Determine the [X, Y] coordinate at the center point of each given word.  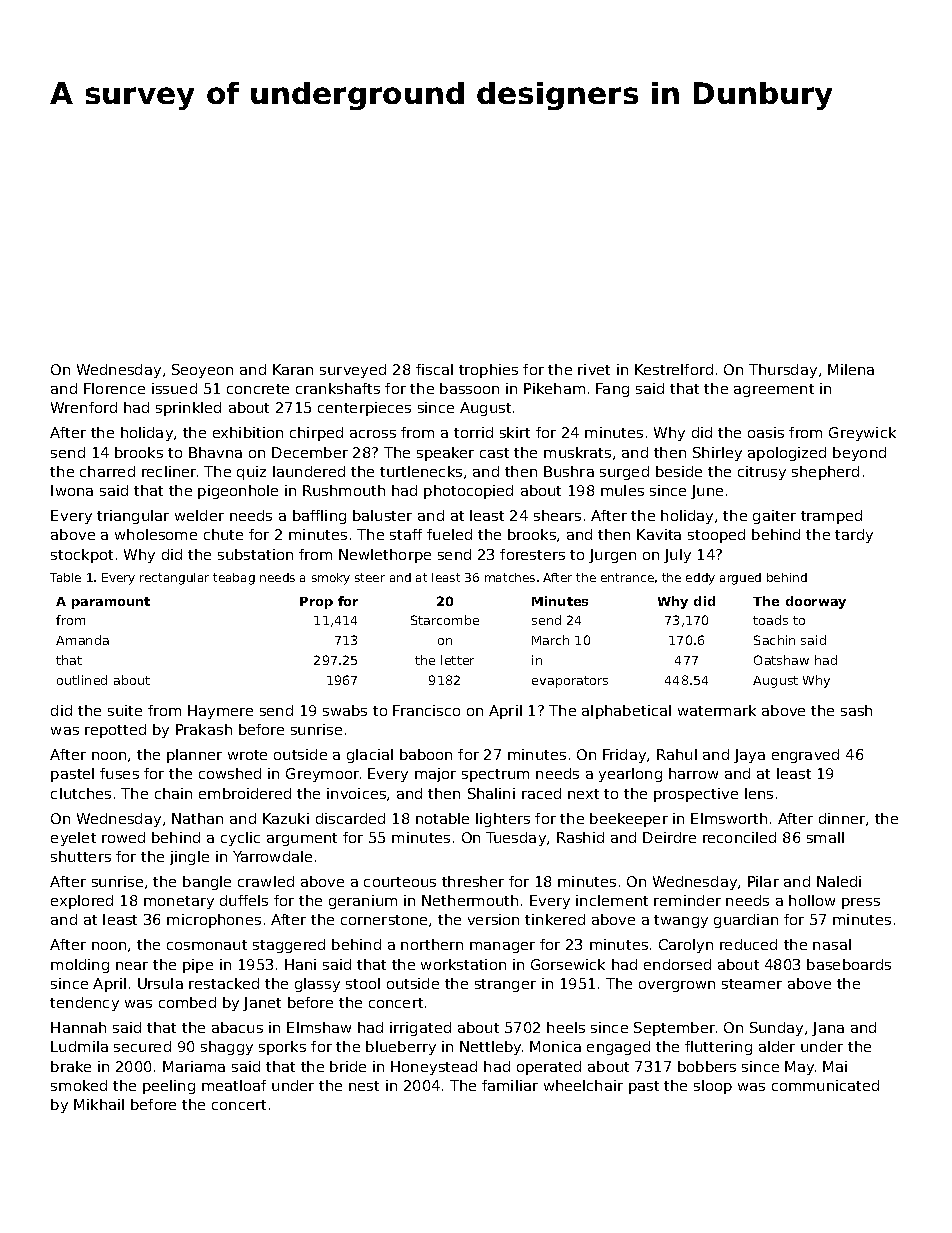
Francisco [426, 710]
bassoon [469, 388]
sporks [282, 1048]
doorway [816, 602]
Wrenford [84, 407]
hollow [812, 900]
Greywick [862, 434]
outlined [82, 680]
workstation [463, 964]
